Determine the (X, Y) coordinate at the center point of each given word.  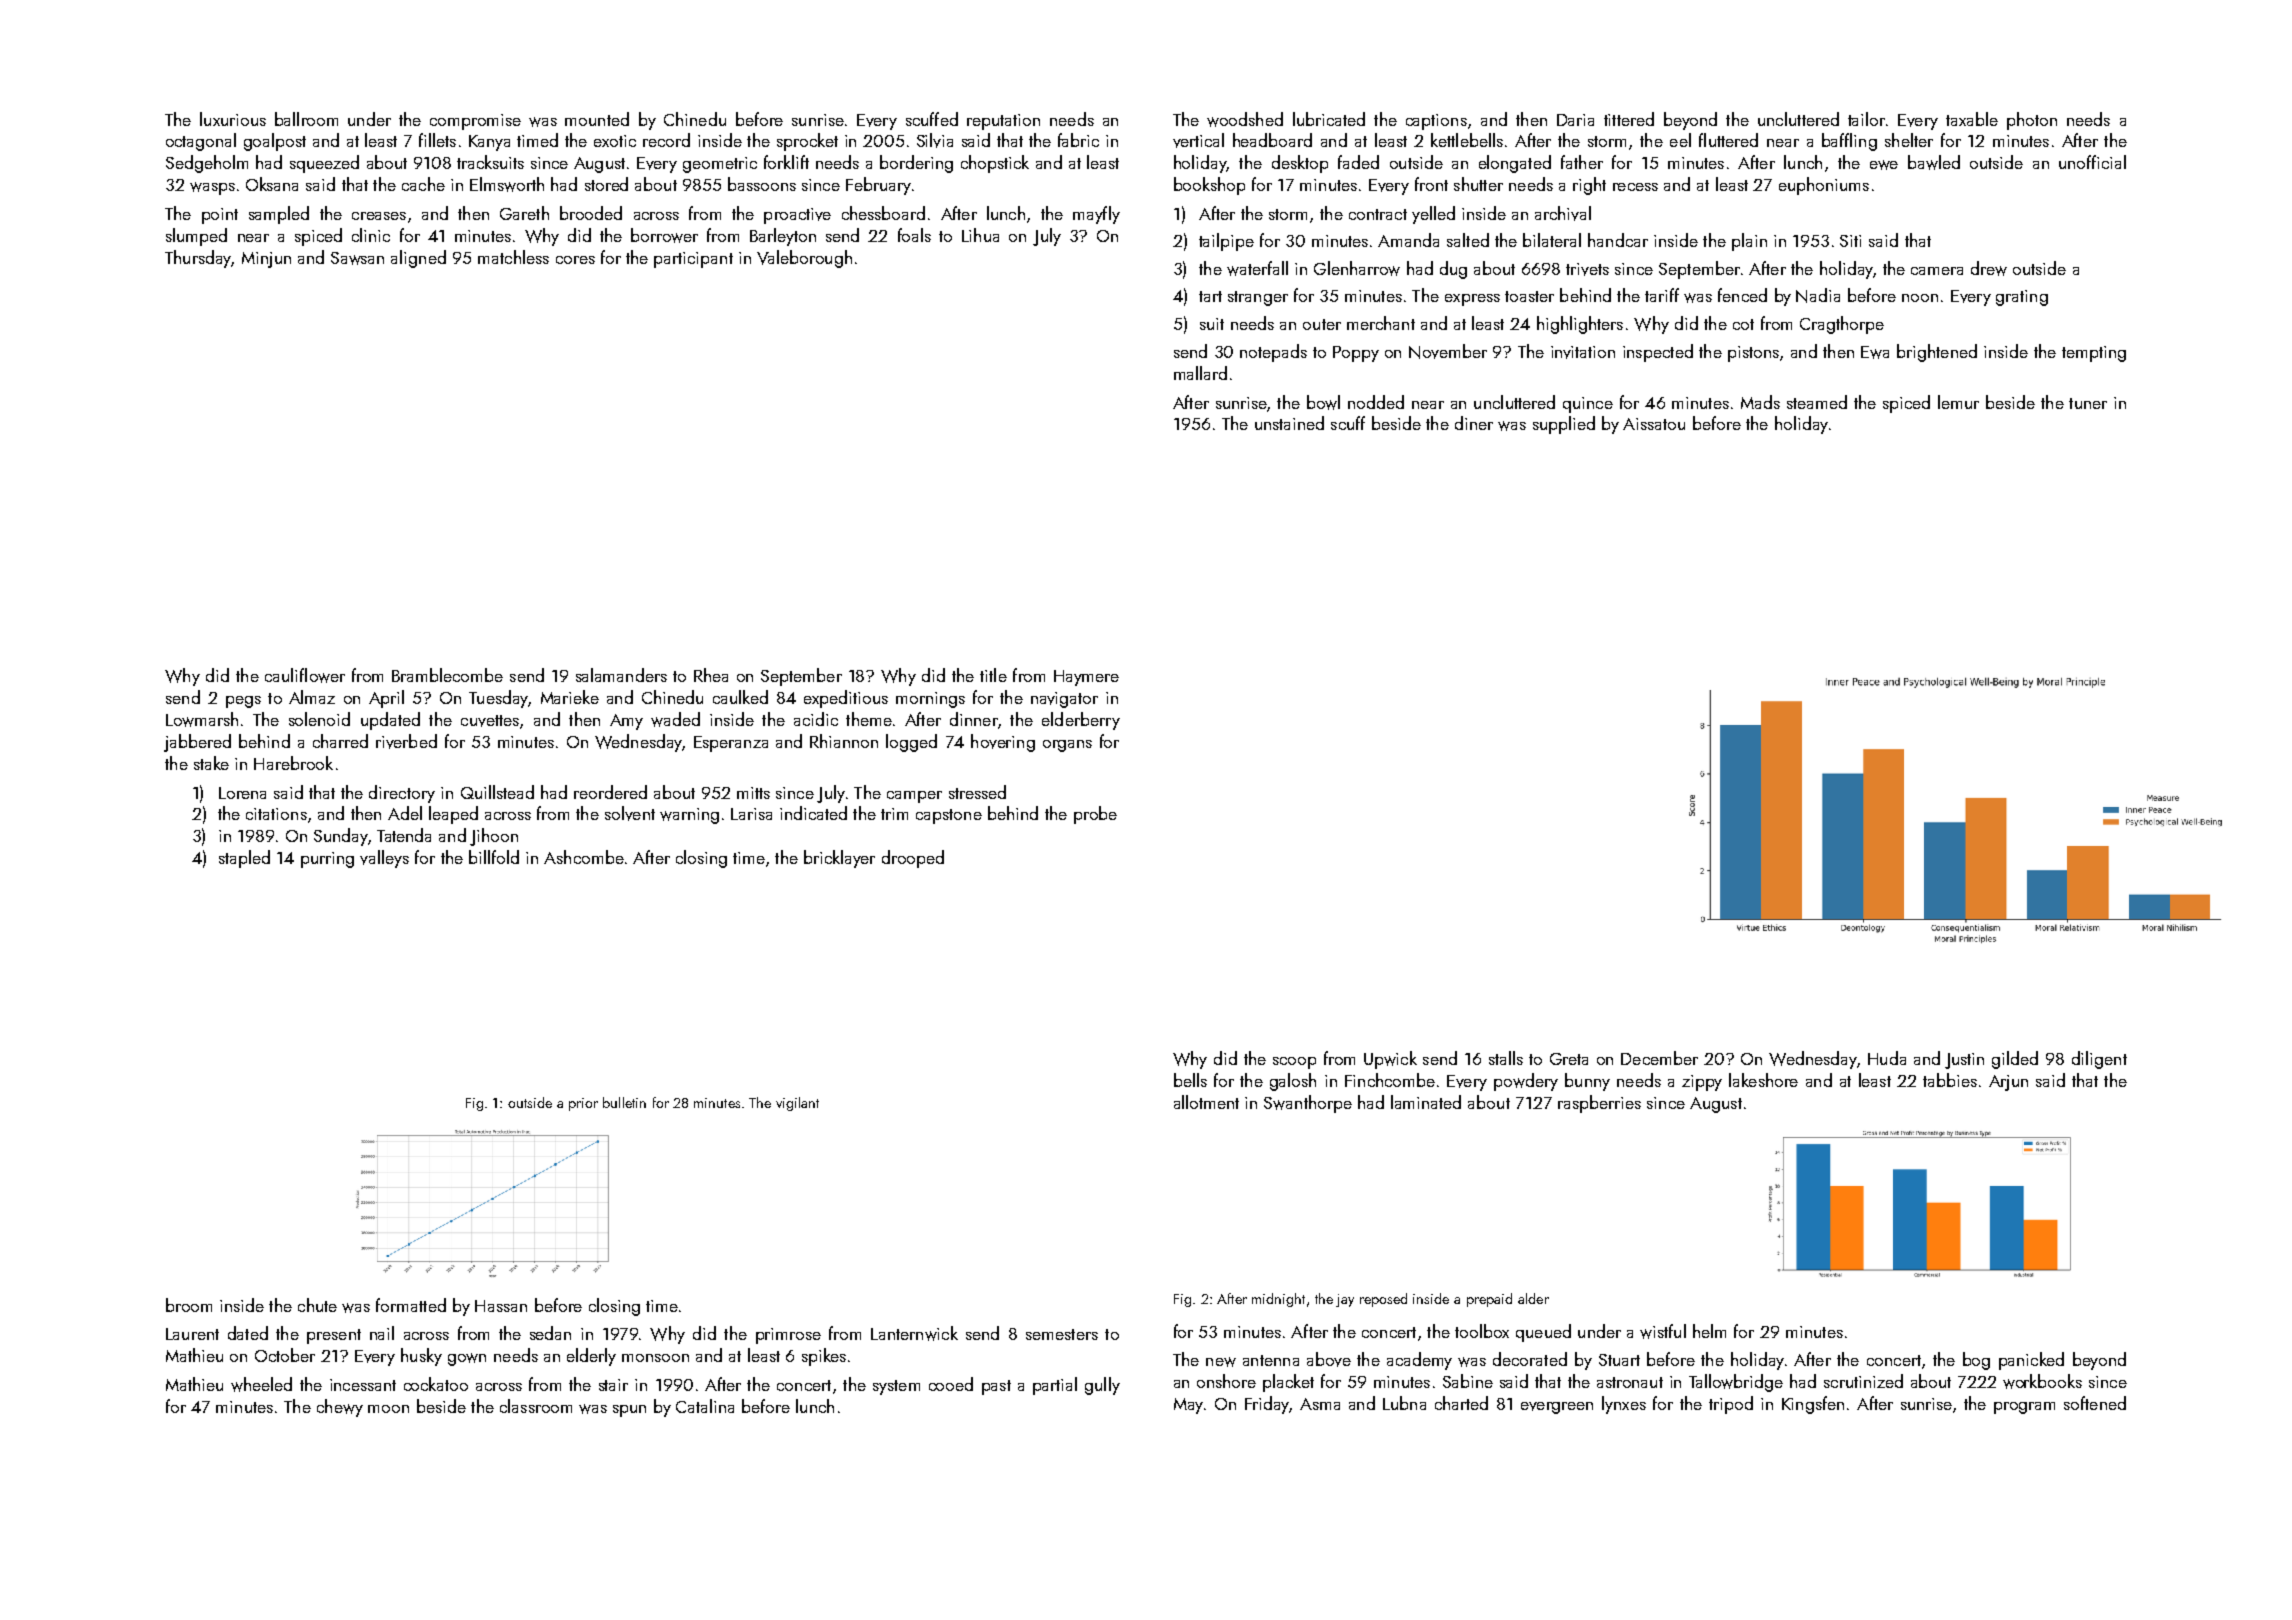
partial (1055, 1386)
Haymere (1086, 678)
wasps (212, 188)
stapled (244, 859)
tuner (2088, 403)
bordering (916, 164)
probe (1095, 815)
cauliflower (305, 675)
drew (1989, 268)
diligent (2099, 1060)
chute (317, 1305)
